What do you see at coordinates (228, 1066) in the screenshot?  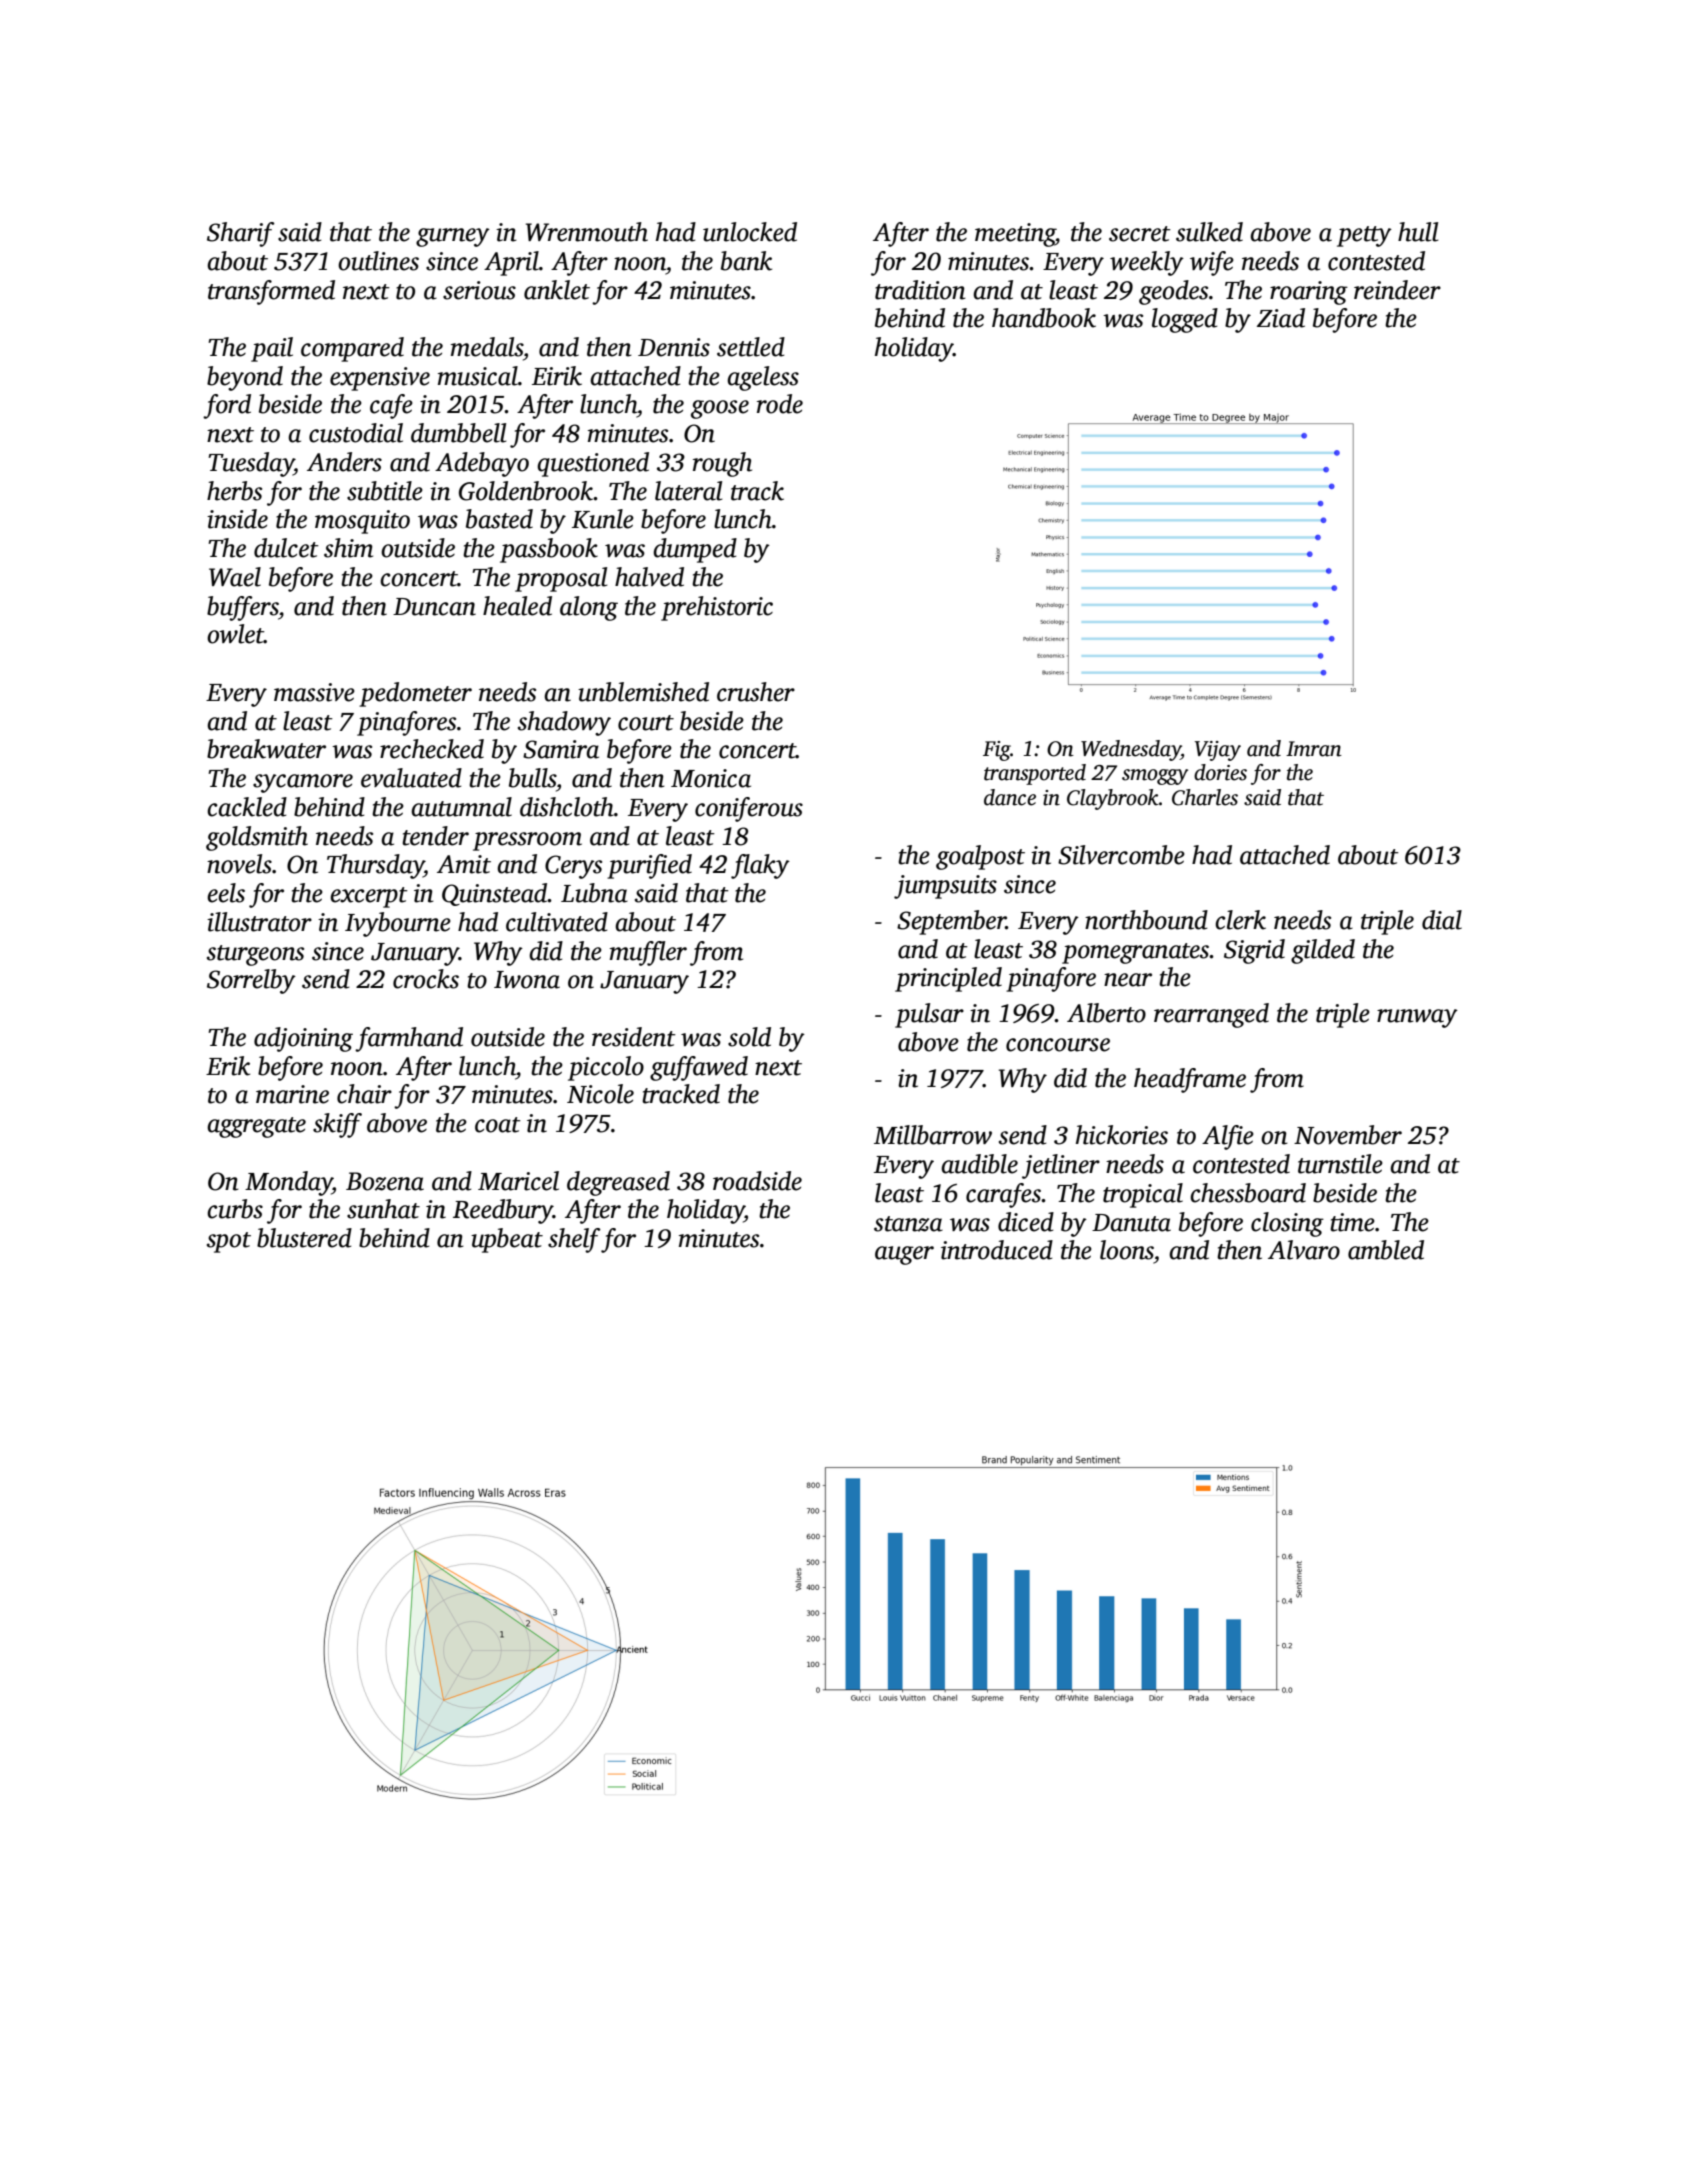 I see `Erik` at bounding box center [228, 1066].
